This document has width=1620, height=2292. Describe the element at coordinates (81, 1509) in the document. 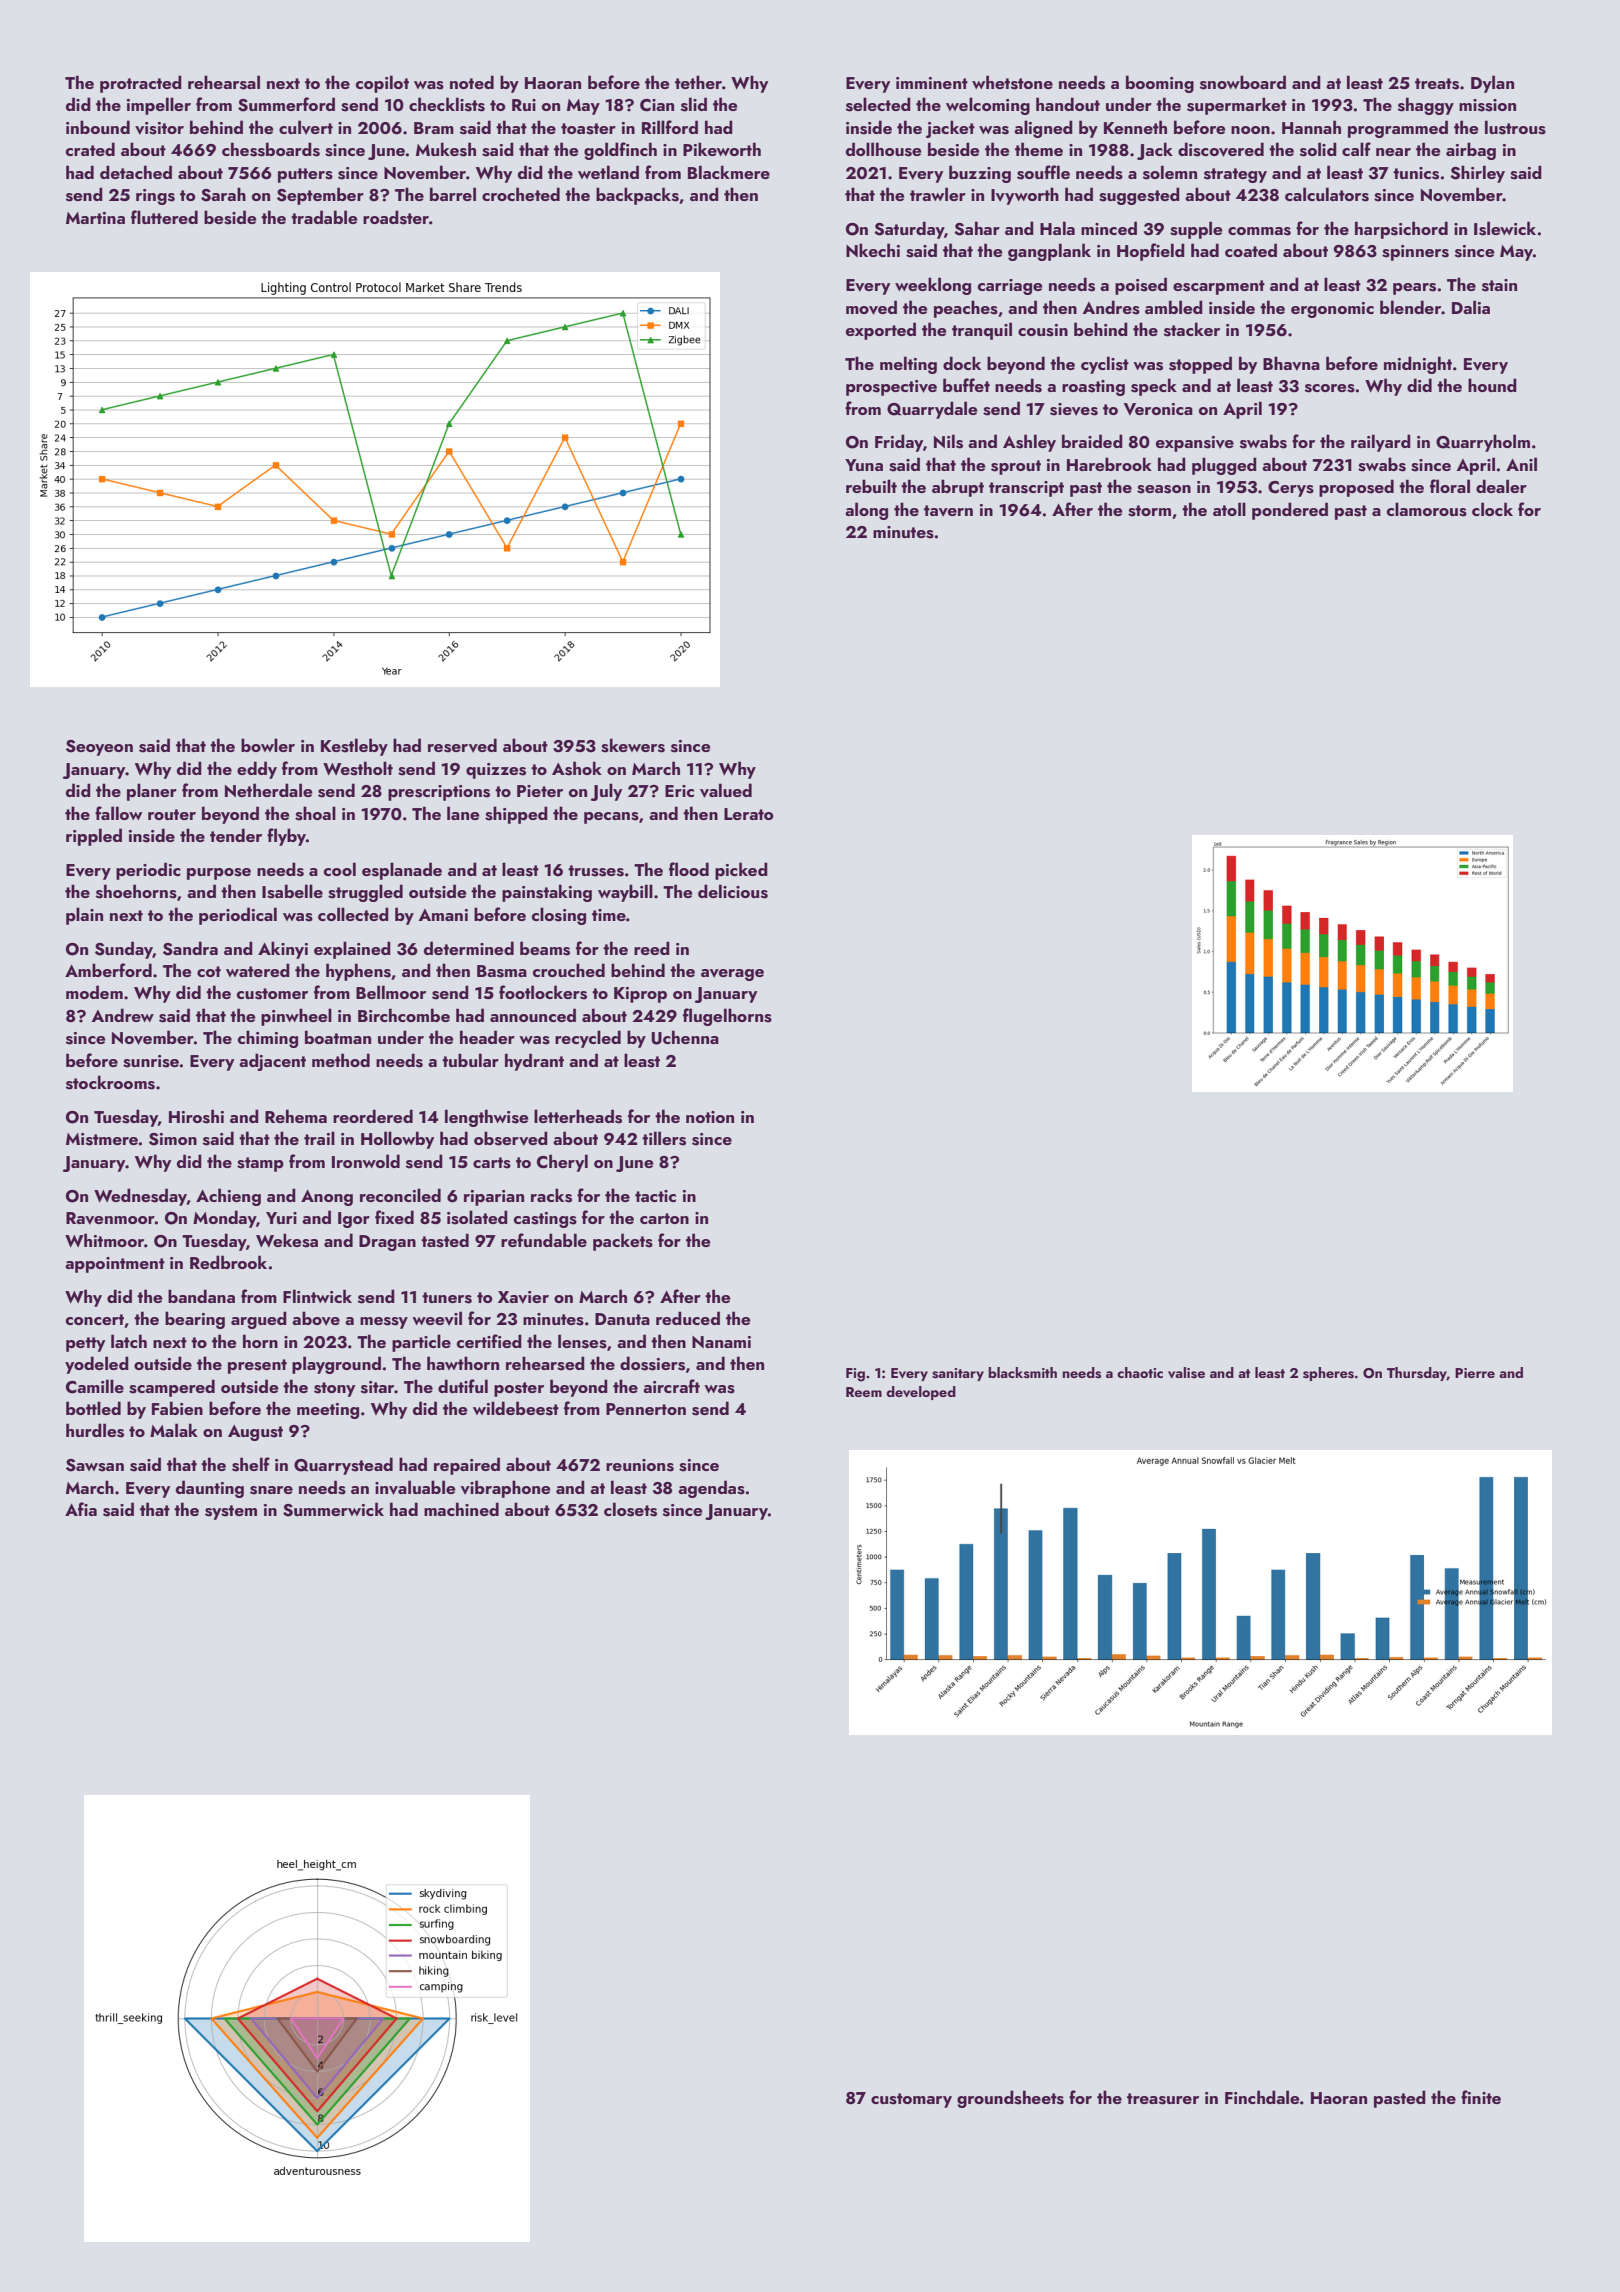

I see `Afia` at that location.
